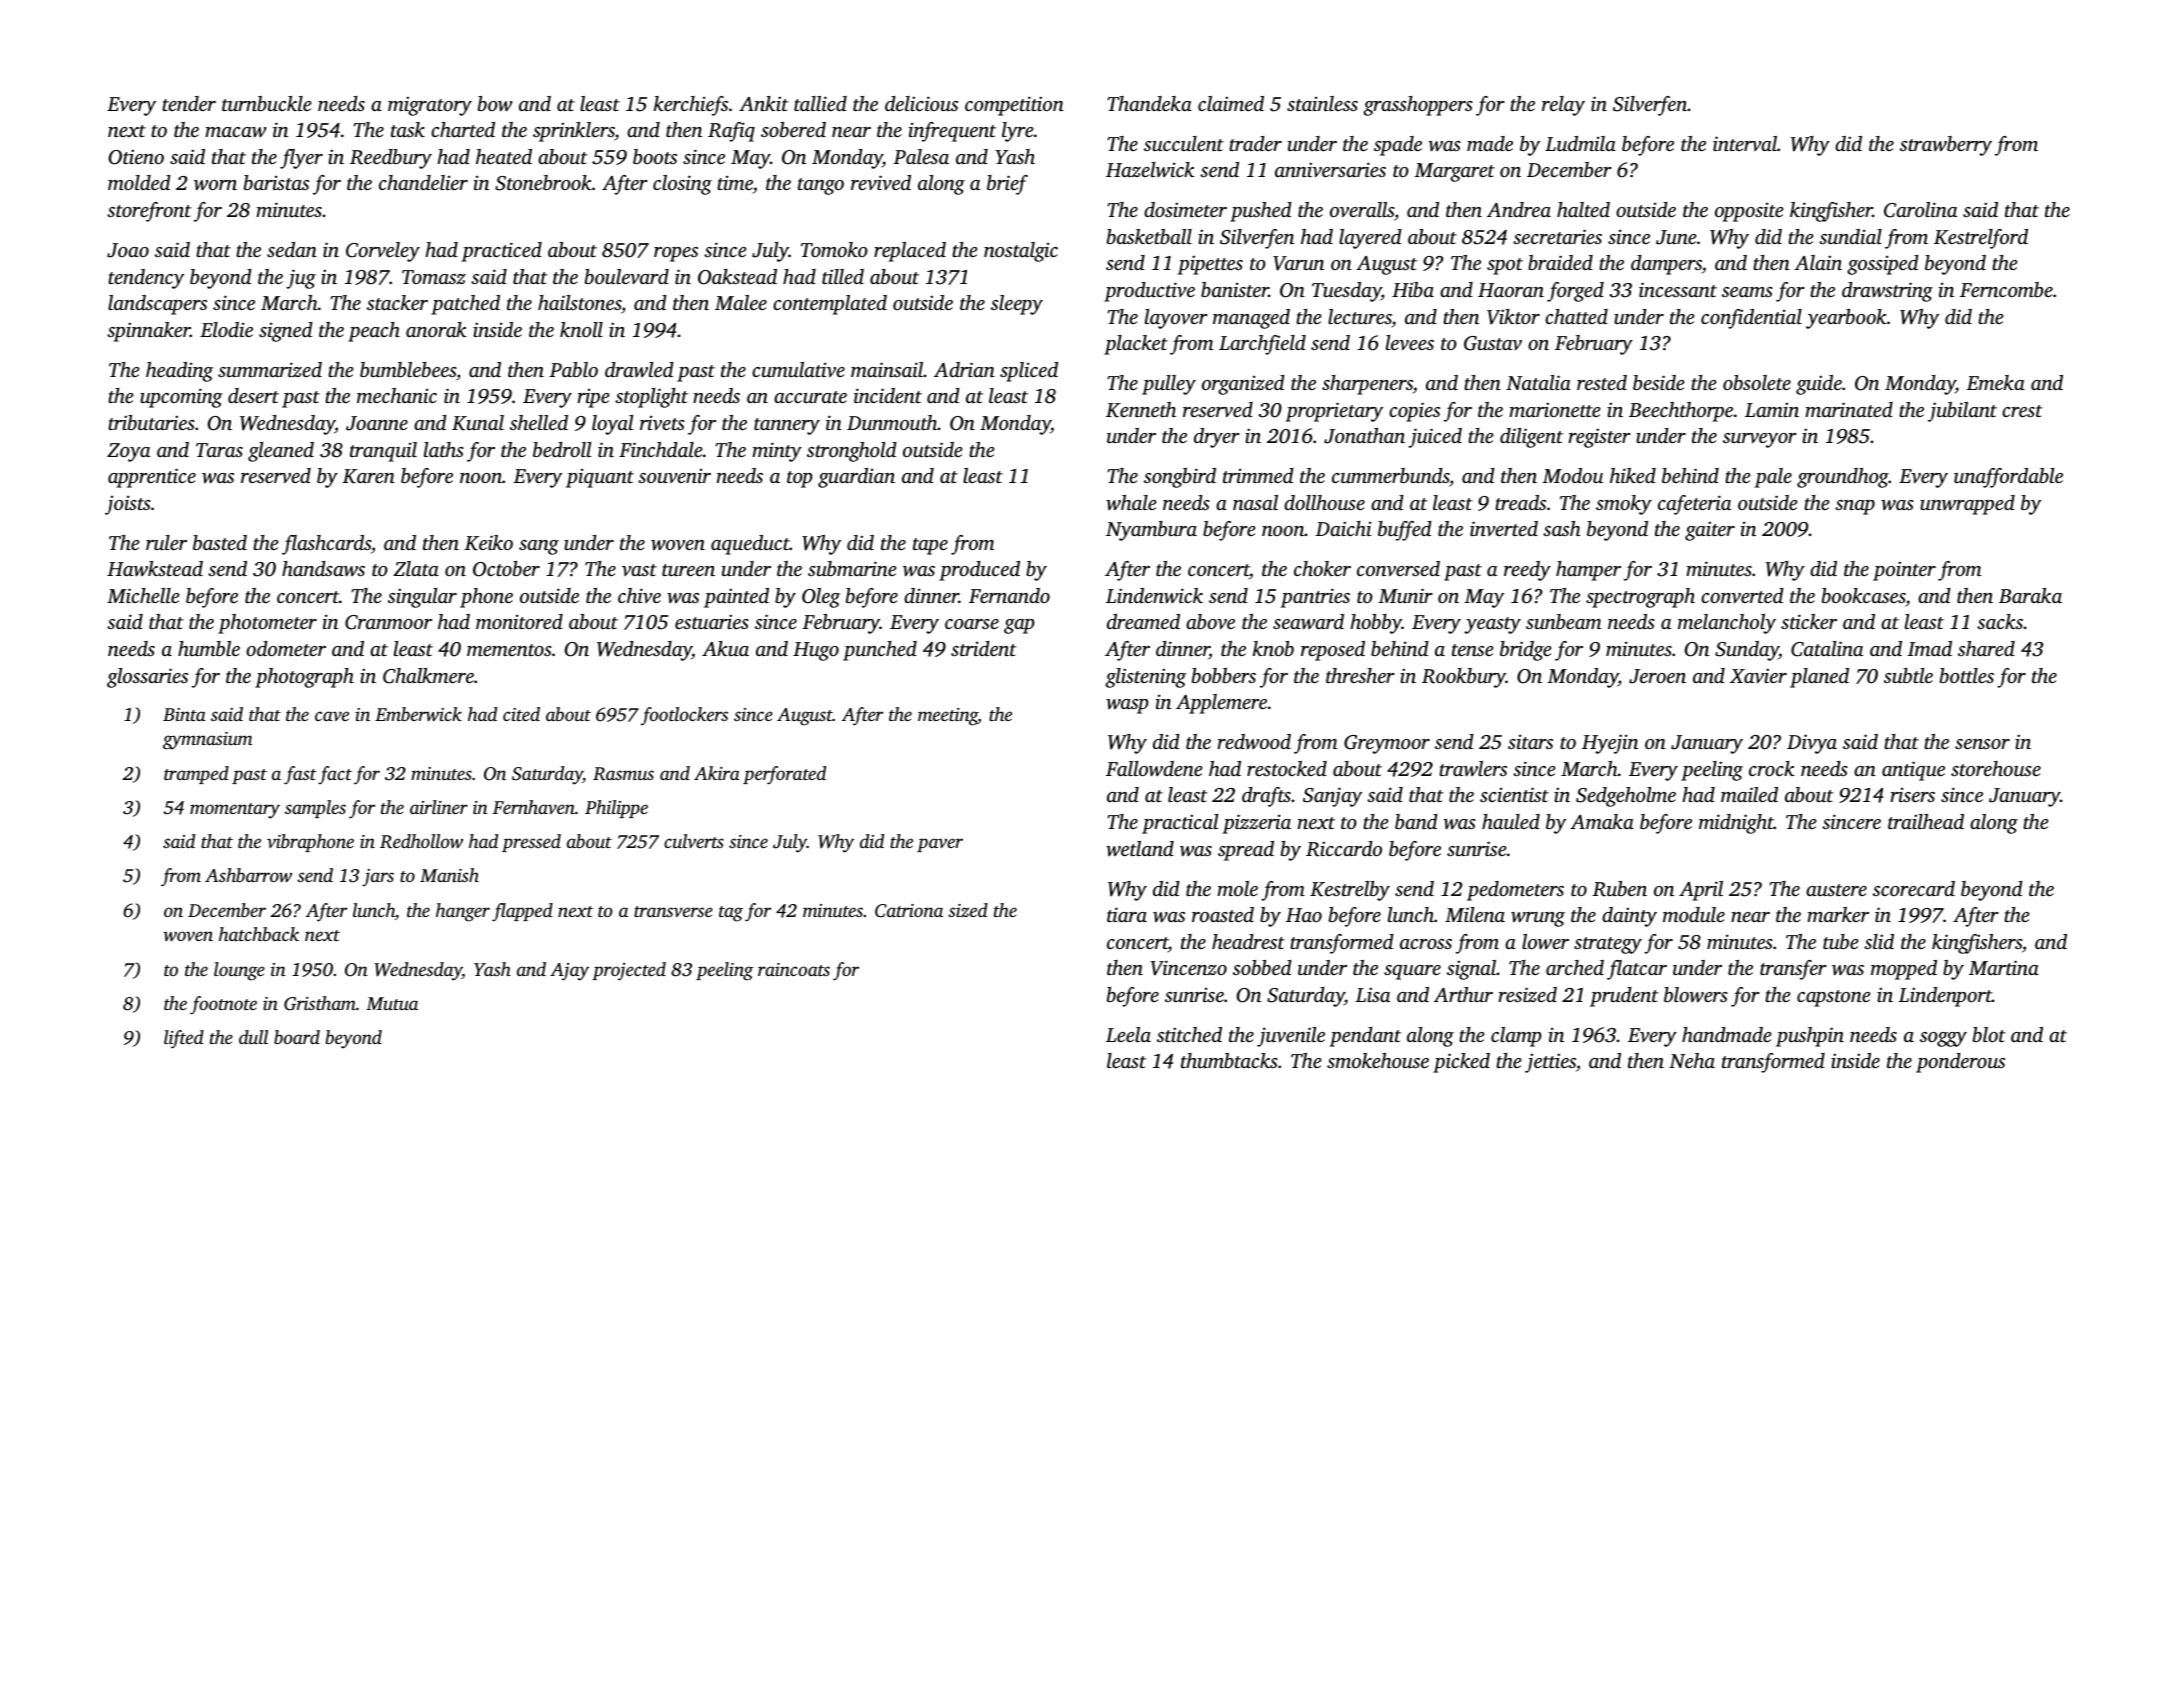 The width and height of the page is (2178, 1683). What do you see at coordinates (573, 369) in the page?
I see `Pablo` at bounding box center [573, 369].
